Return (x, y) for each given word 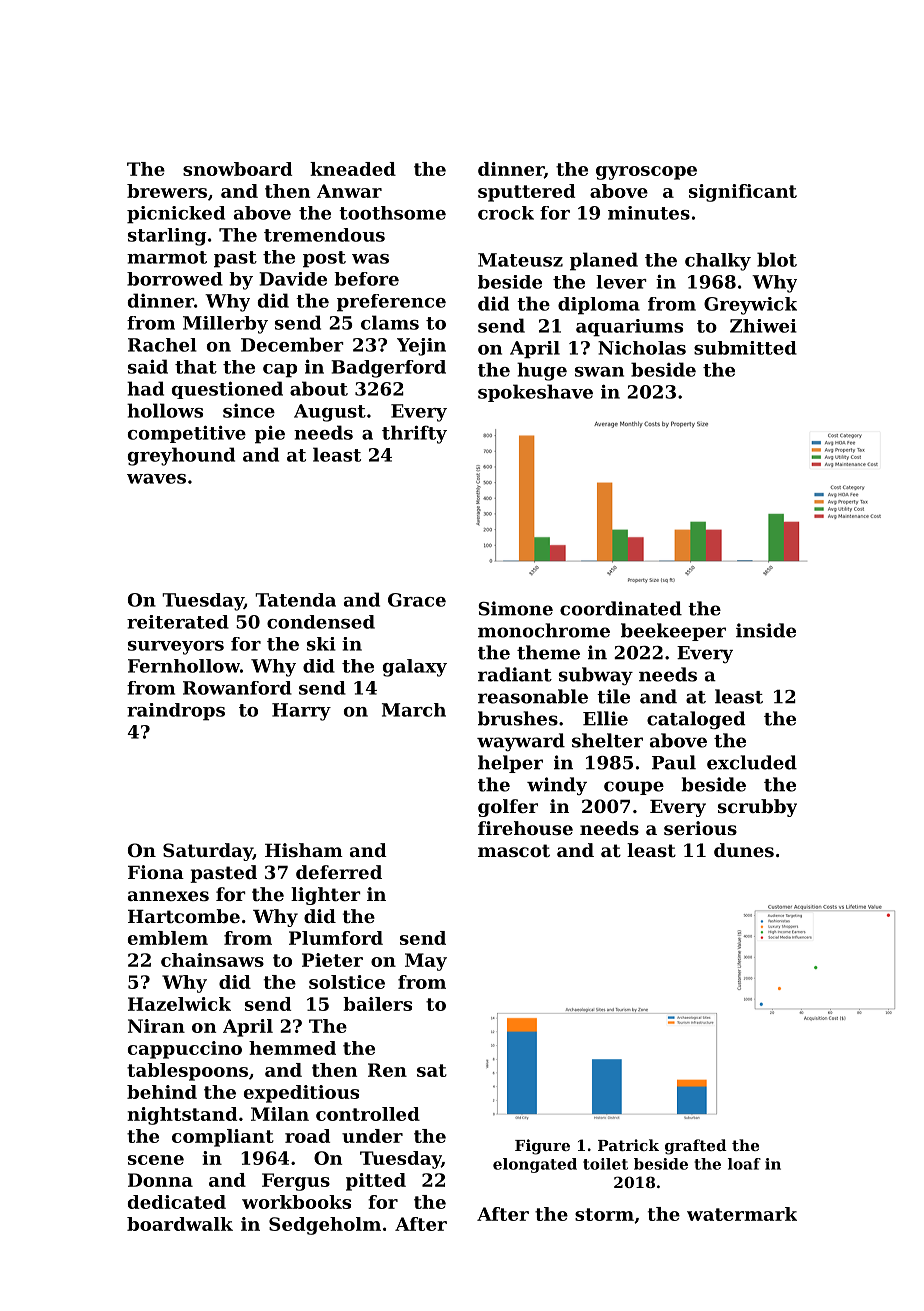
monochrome (544, 630)
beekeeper (673, 632)
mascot (514, 850)
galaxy (415, 668)
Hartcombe (184, 916)
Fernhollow (184, 666)
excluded (752, 762)
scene (156, 1160)
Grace (417, 600)
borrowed (175, 279)
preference (391, 303)
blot (777, 259)
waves (156, 479)
